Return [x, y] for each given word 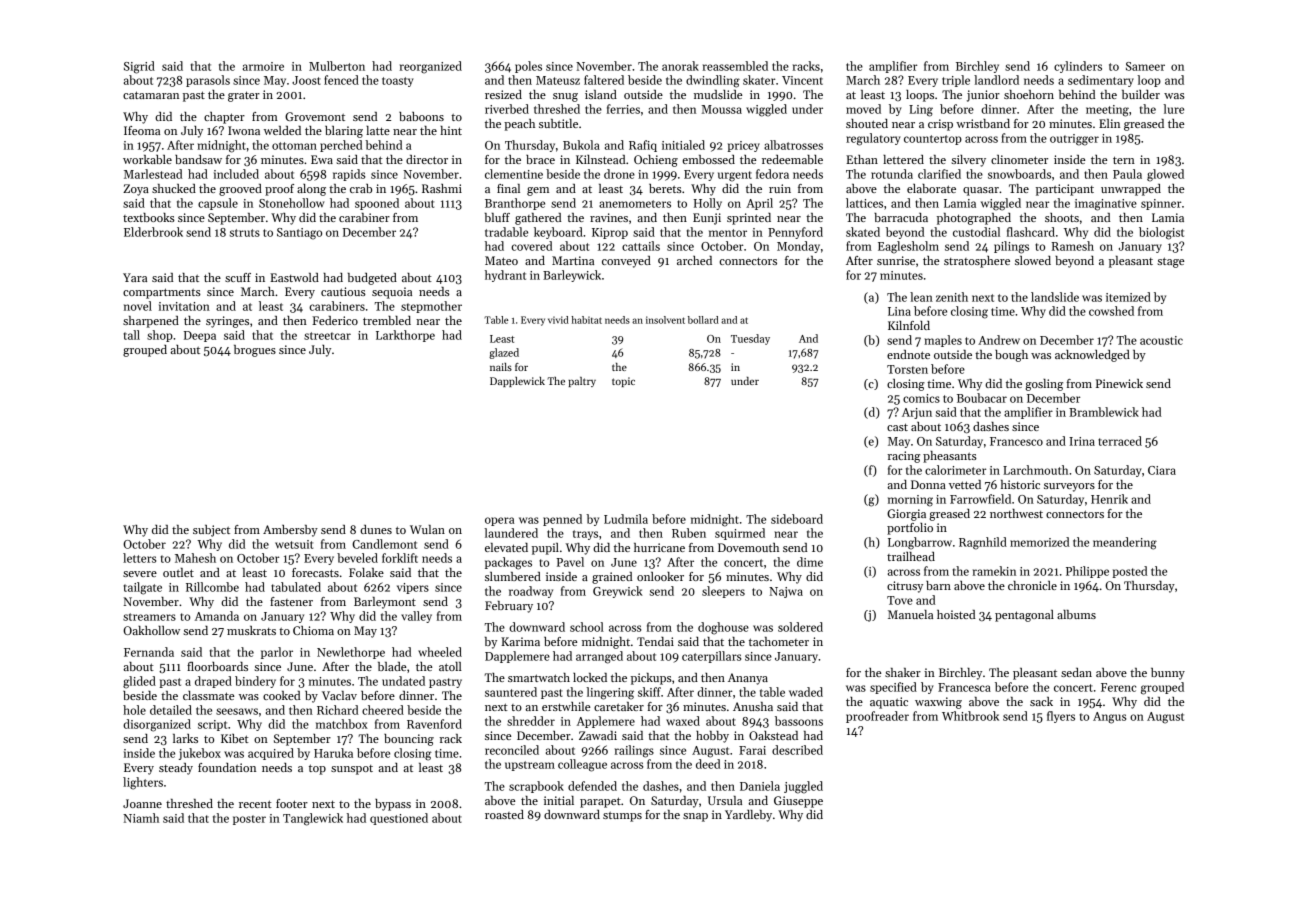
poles [528, 67]
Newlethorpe [351, 653]
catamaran [151, 95]
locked [590, 677]
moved [863, 109]
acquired [271, 754]
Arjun [917, 413]
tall [132, 335]
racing [904, 457]
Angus [1109, 718]
